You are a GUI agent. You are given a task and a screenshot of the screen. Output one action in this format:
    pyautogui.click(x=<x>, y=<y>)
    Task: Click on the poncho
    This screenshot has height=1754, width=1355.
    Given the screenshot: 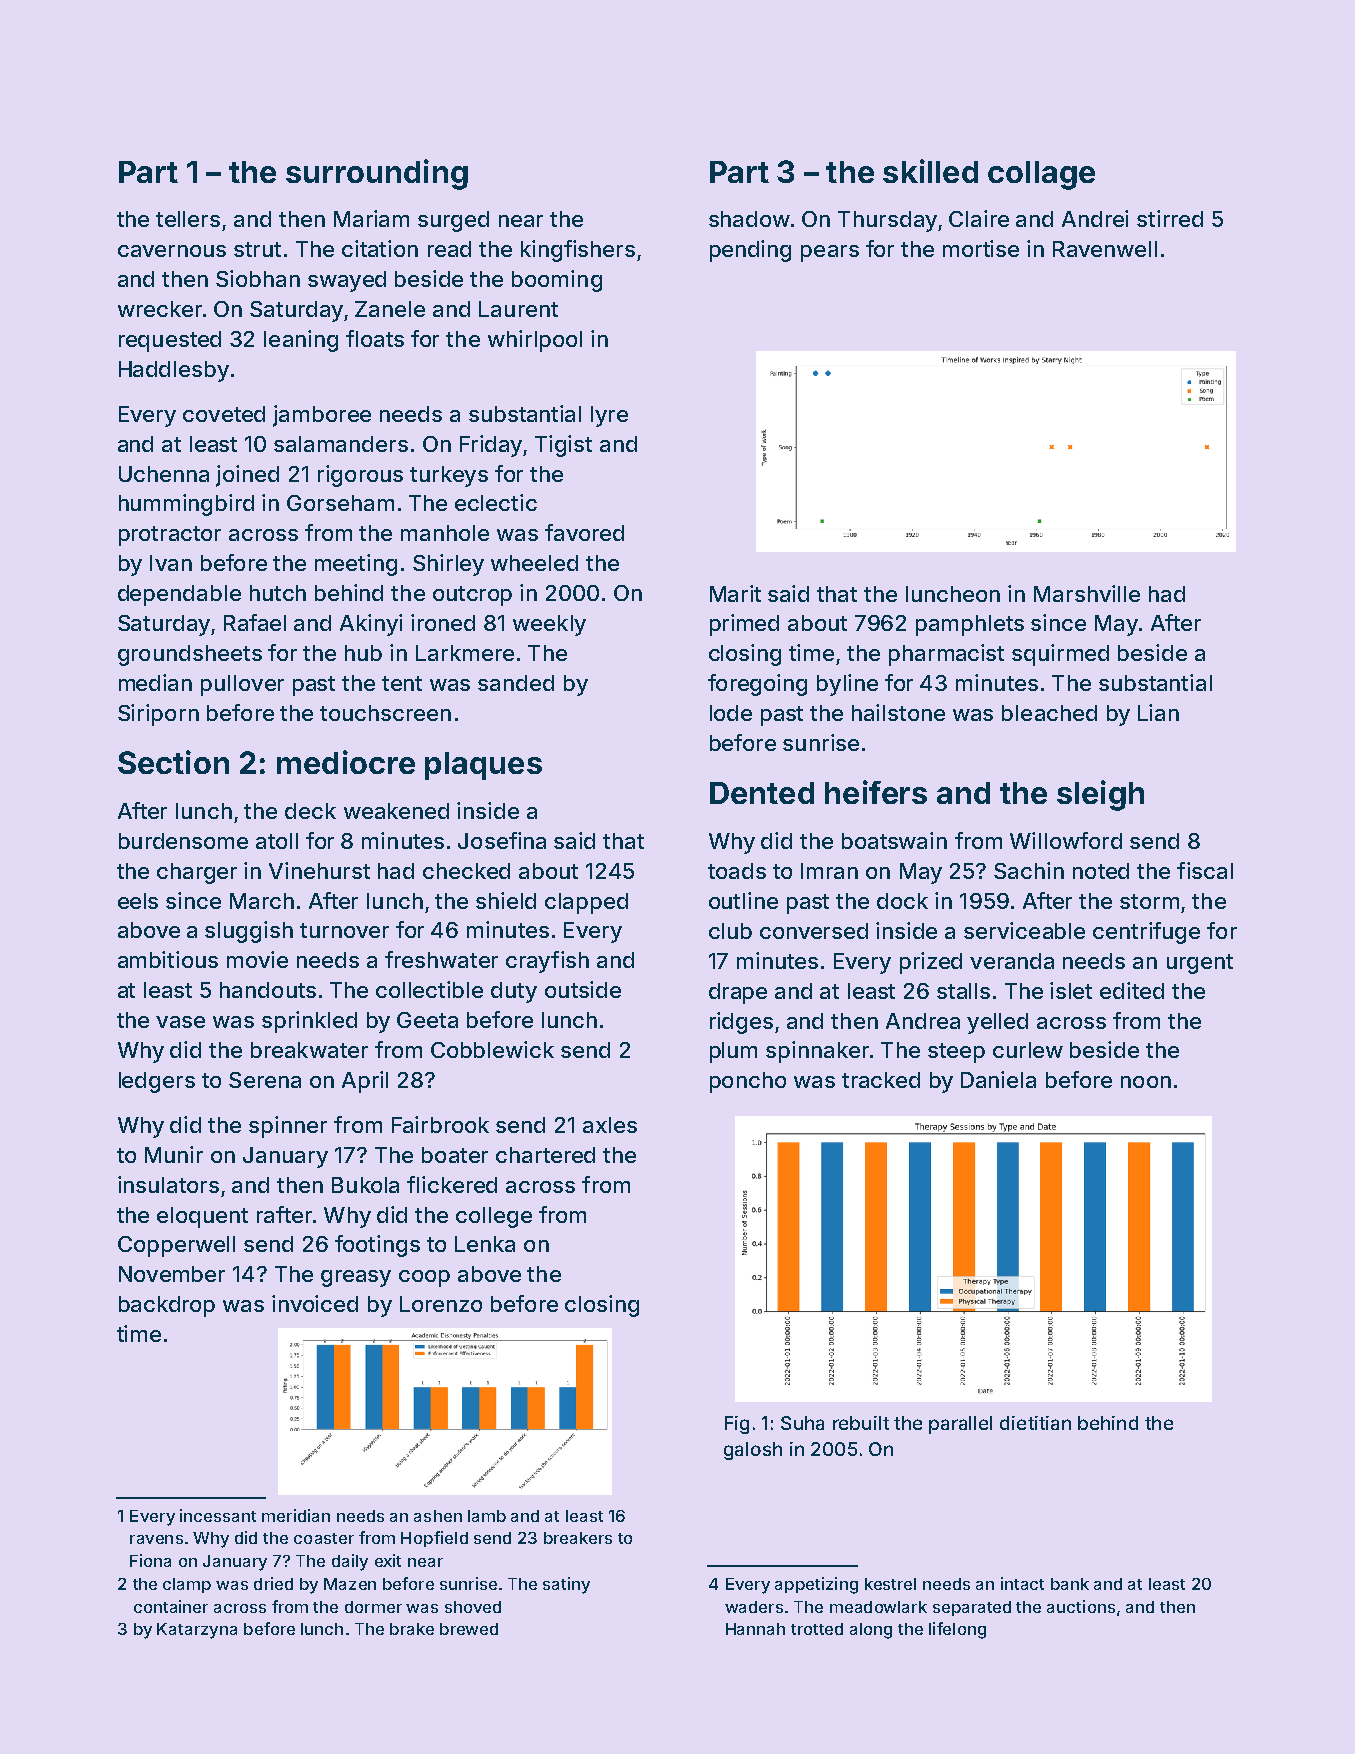 What is the action you would take?
    pyautogui.click(x=748, y=1082)
